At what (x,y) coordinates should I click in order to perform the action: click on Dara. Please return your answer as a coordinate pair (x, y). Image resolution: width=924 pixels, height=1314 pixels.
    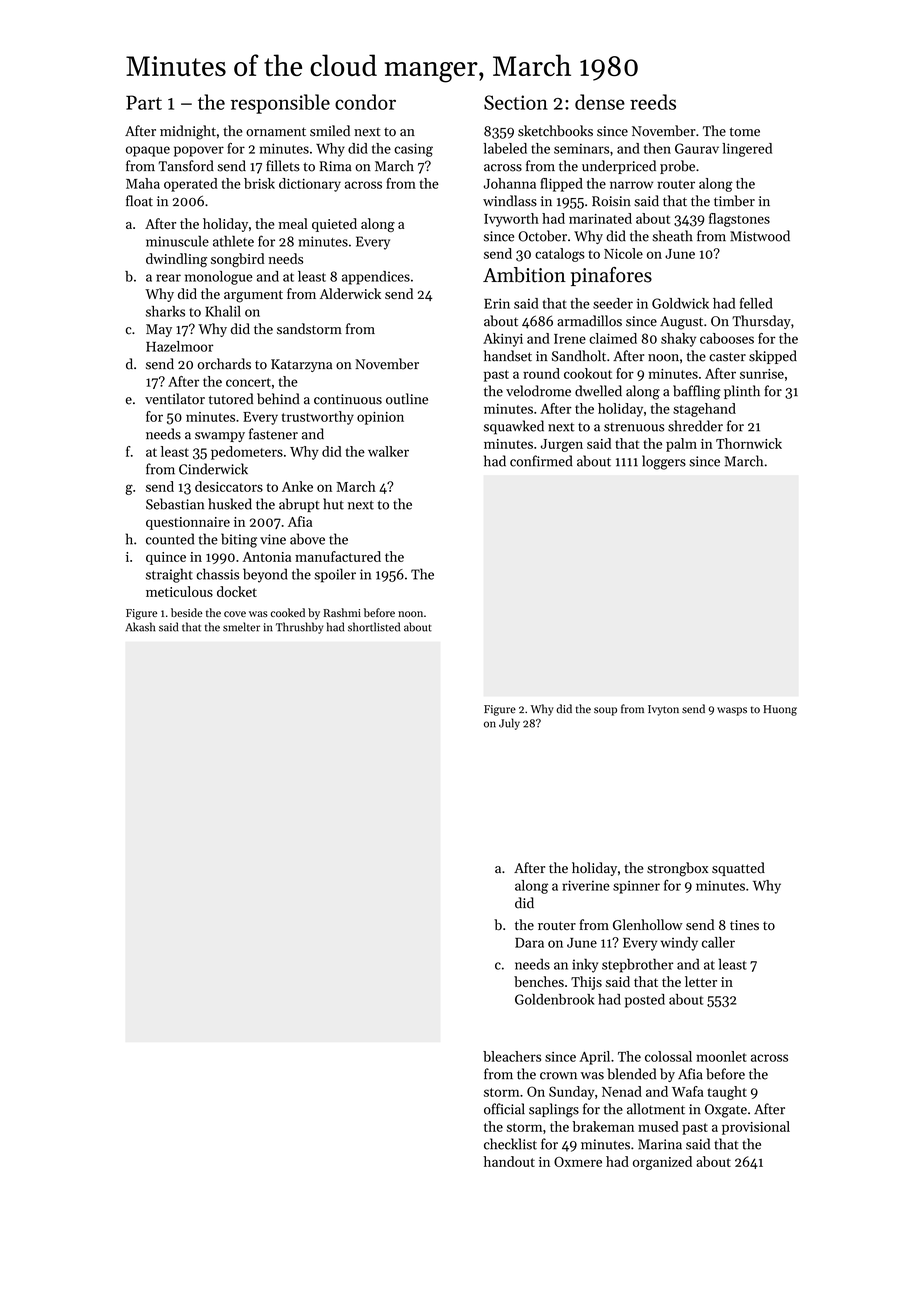
    Looking at the image, I should click on (529, 943).
